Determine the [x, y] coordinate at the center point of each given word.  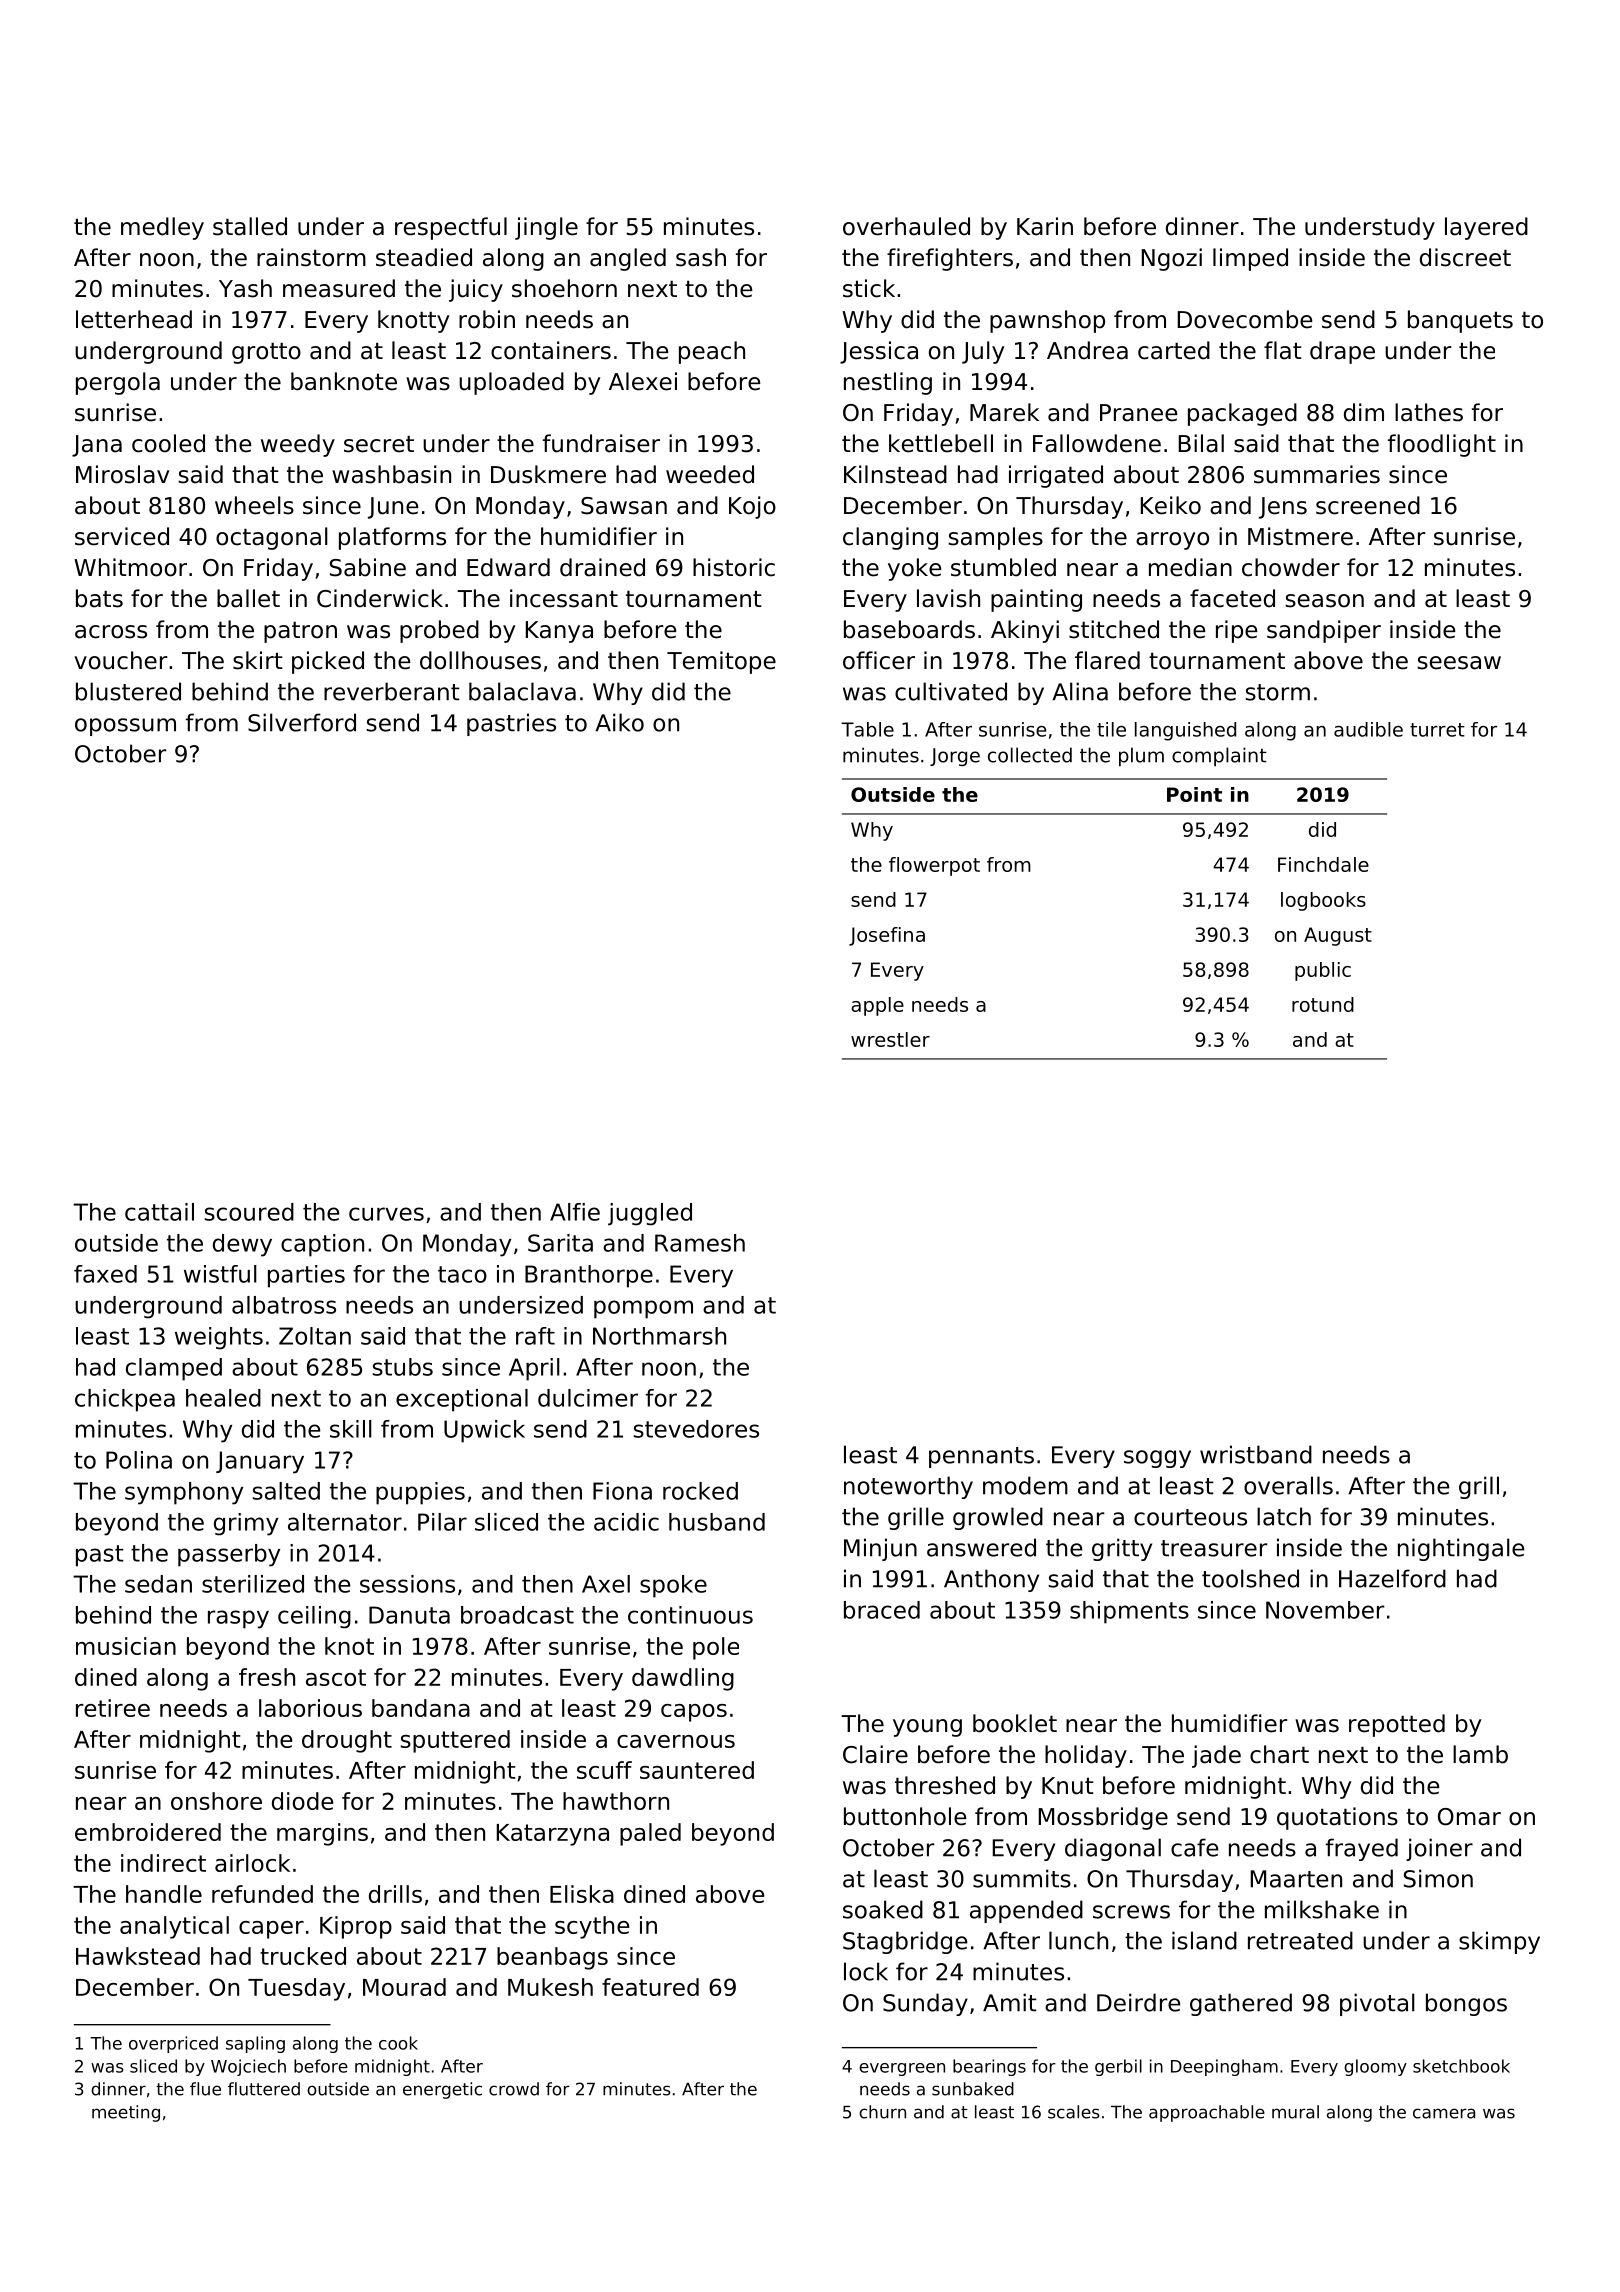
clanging [890, 538]
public [1323, 971]
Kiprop [356, 1927]
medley [162, 228]
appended [1026, 1911]
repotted [1397, 1725]
